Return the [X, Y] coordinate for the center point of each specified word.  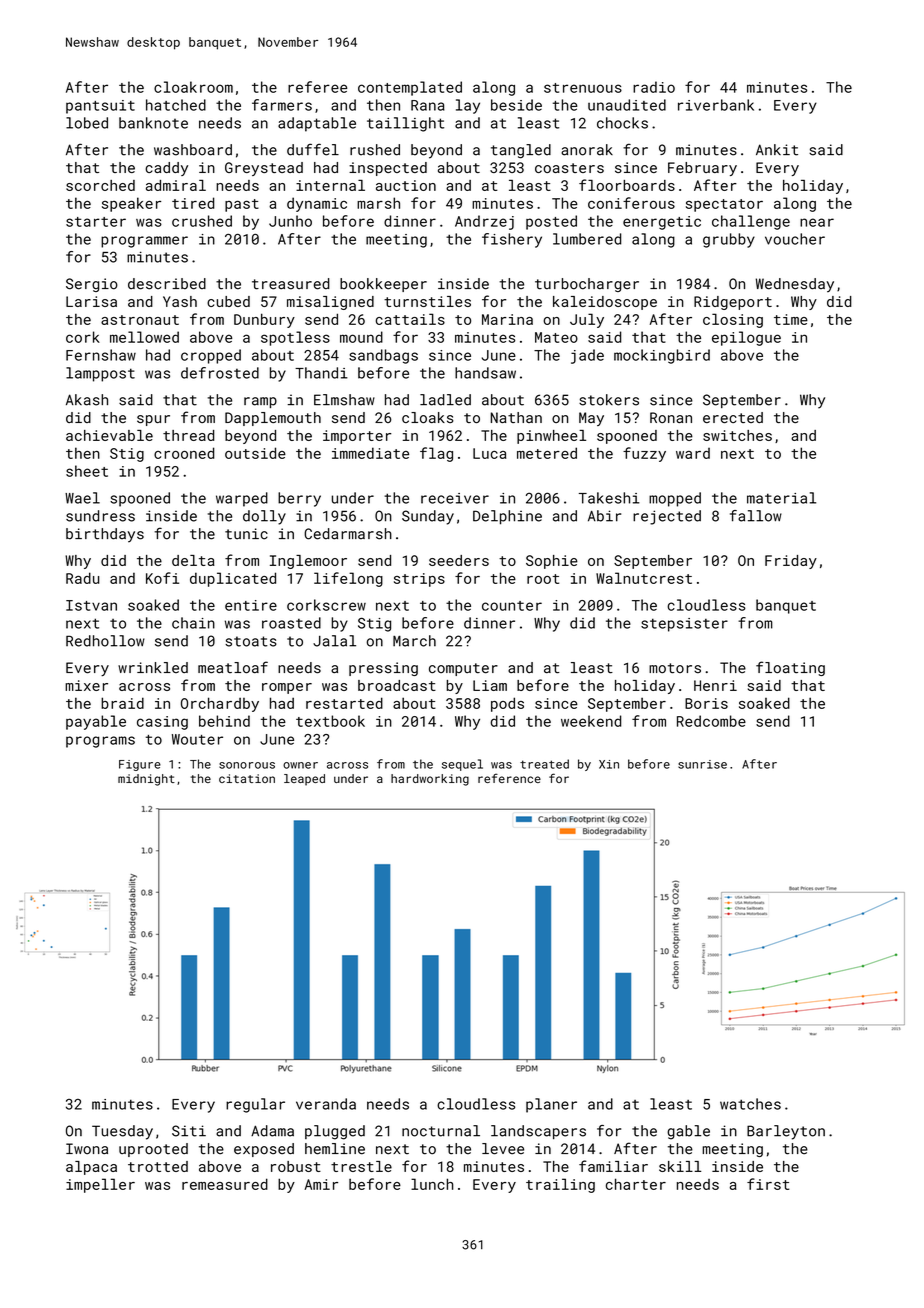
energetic [662, 223]
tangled [521, 151]
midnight [146, 780]
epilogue [746, 338]
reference [509, 778]
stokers [609, 400]
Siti [189, 1131]
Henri [715, 685]
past [242, 205]
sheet [87, 471]
